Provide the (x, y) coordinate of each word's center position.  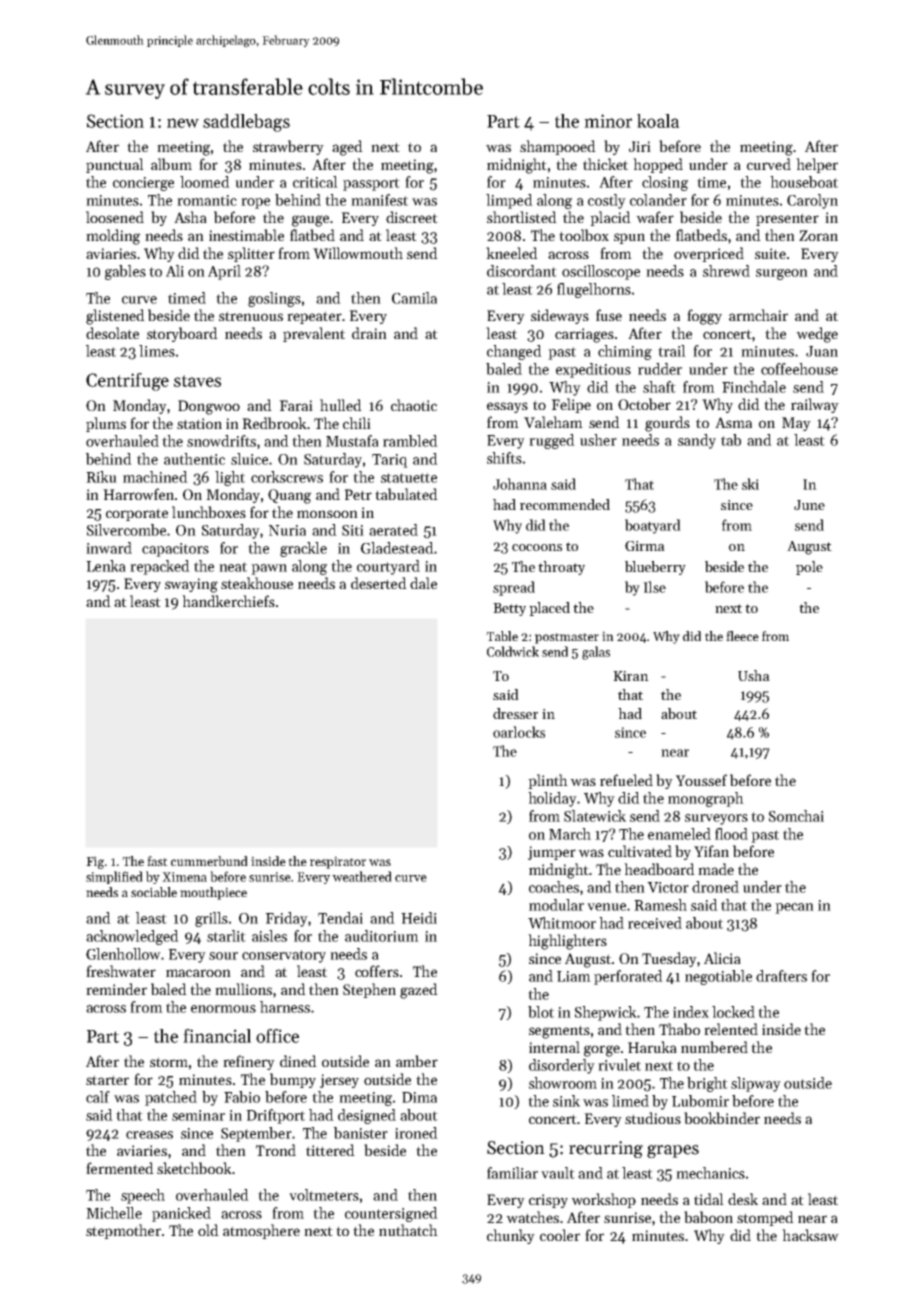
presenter (787, 219)
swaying (191, 585)
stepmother (123, 1231)
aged (347, 148)
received (655, 923)
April (224, 272)
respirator (338, 862)
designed (367, 1116)
